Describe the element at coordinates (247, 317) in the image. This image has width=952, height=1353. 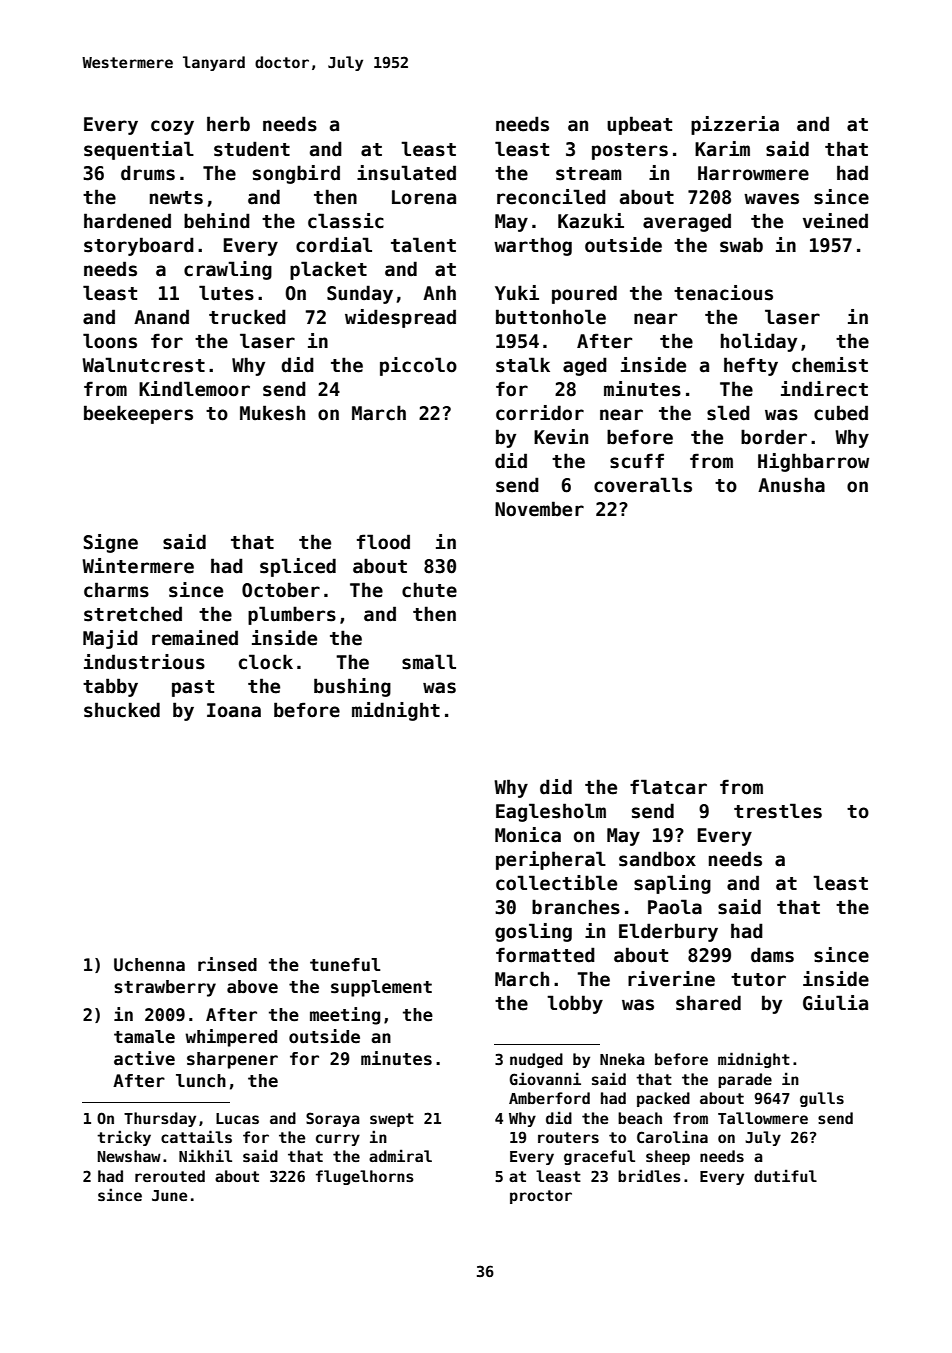
I see `trucked` at that location.
